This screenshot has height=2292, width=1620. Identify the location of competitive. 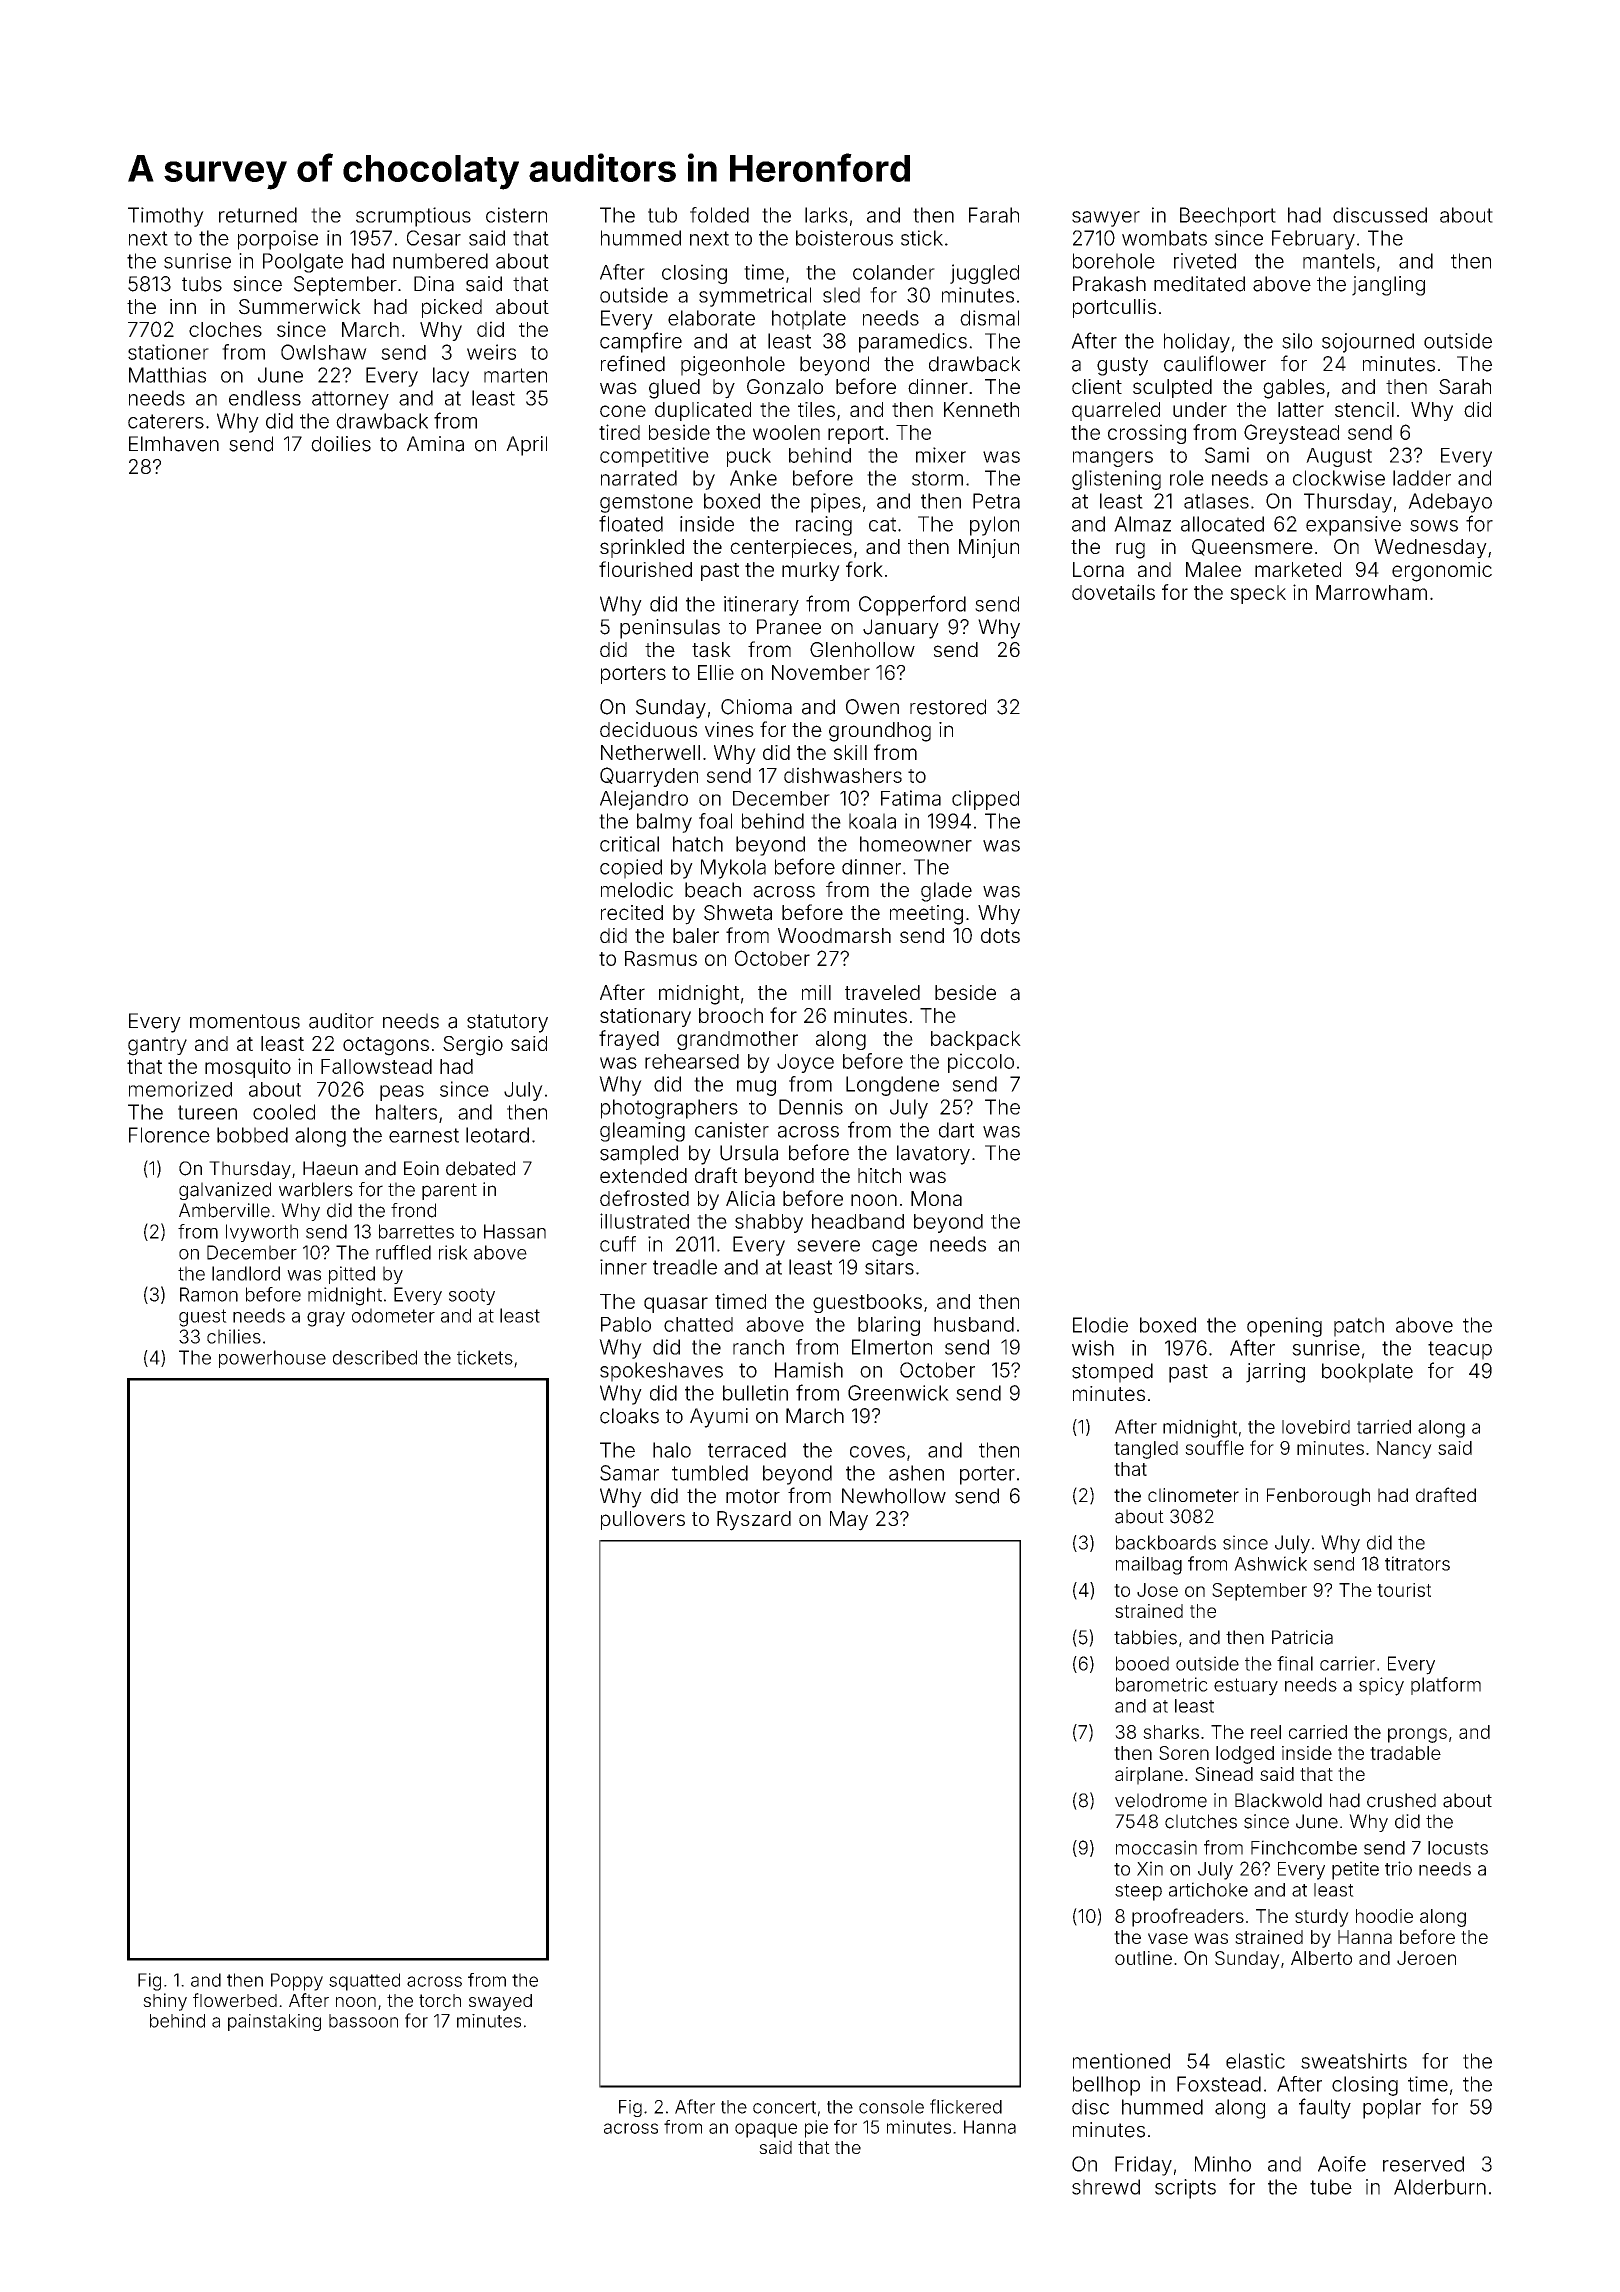
(654, 457).
